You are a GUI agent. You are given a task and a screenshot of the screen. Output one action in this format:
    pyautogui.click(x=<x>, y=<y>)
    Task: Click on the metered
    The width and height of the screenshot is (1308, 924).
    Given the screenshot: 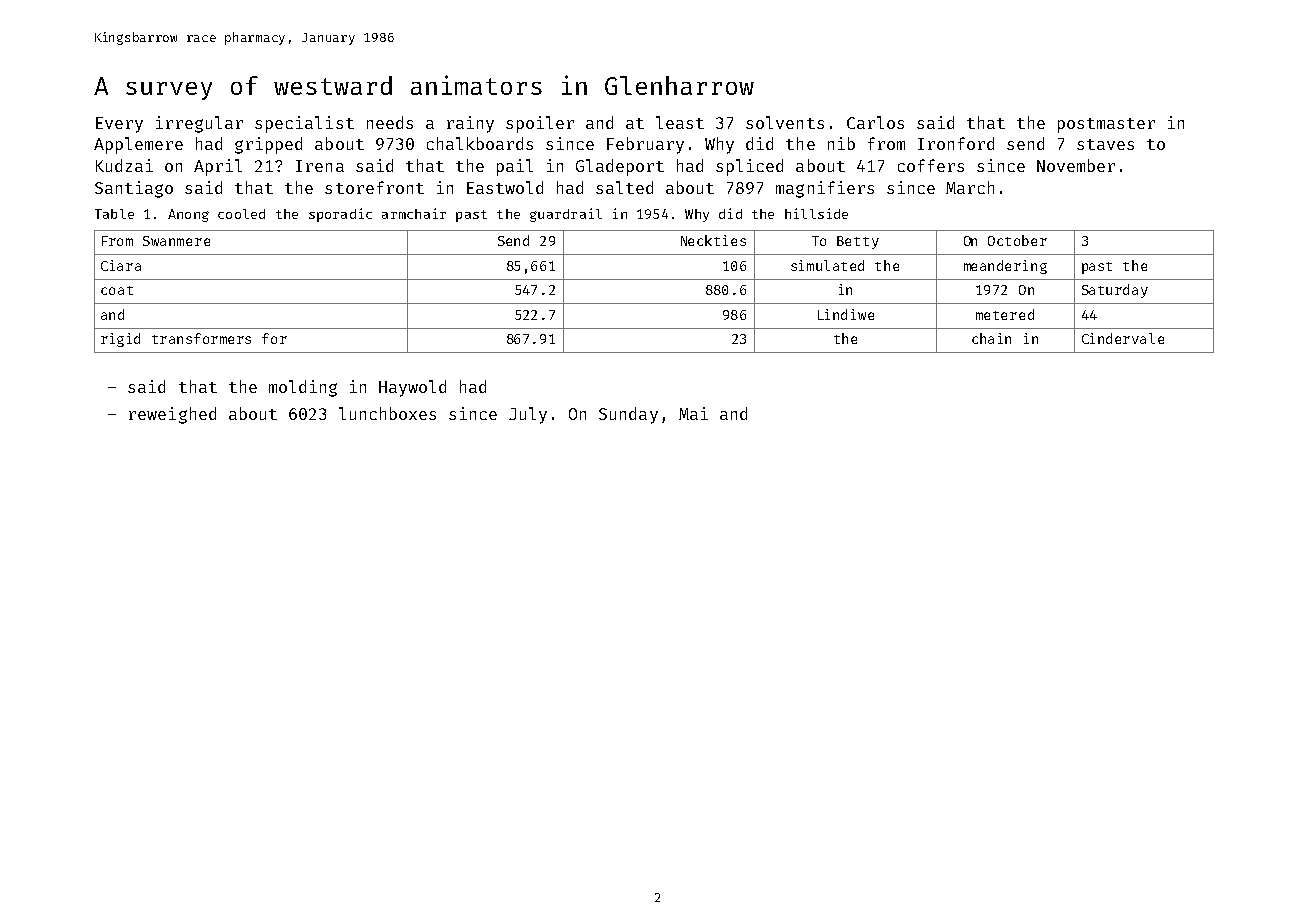 What is the action you would take?
    pyautogui.click(x=1005, y=314)
